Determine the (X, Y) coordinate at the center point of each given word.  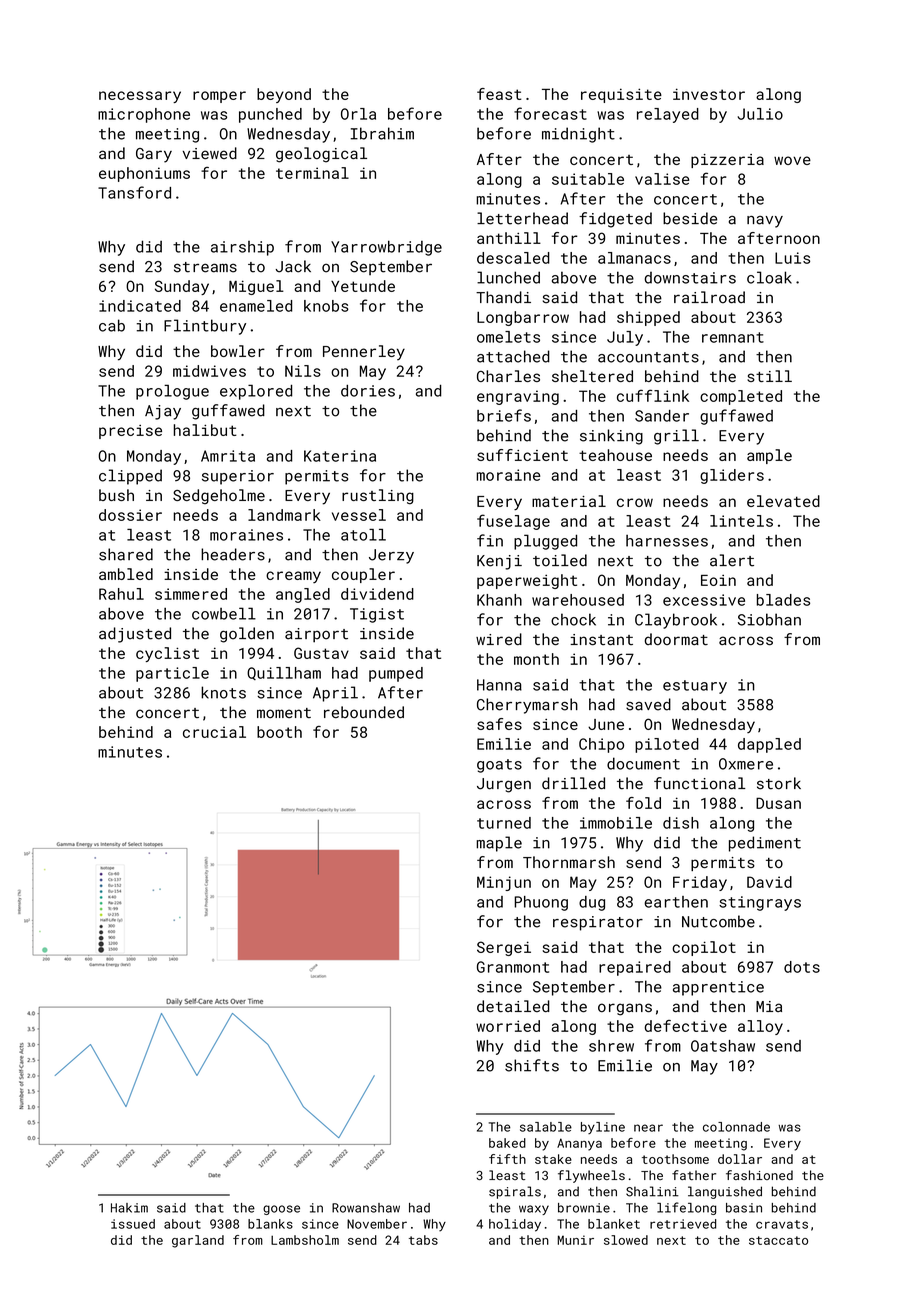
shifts (532, 1065)
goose (281, 1210)
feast (499, 94)
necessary (140, 97)
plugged (545, 542)
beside (690, 218)
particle (172, 674)
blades (783, 600)
